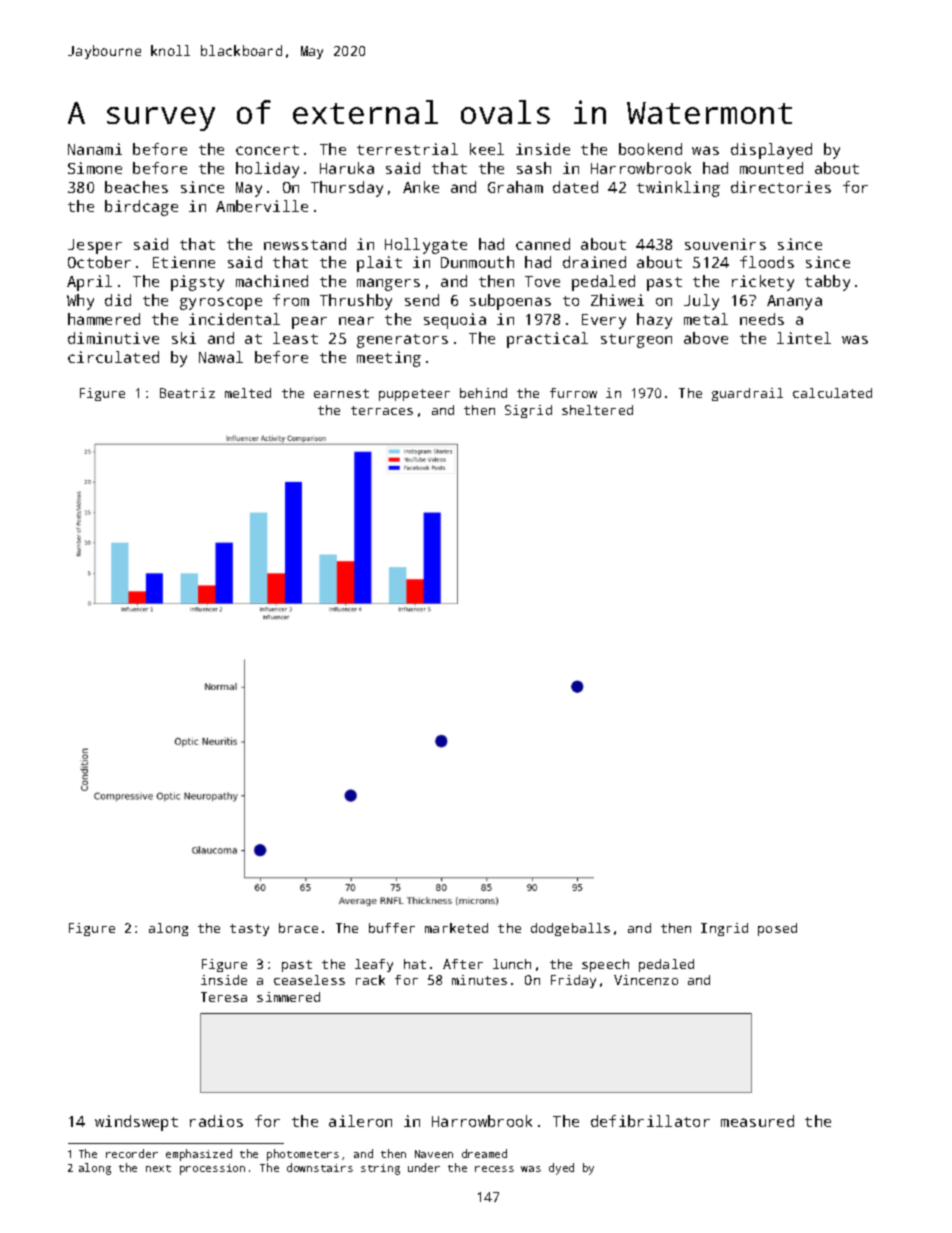  I want to click on Simone, so click(95, 168).
